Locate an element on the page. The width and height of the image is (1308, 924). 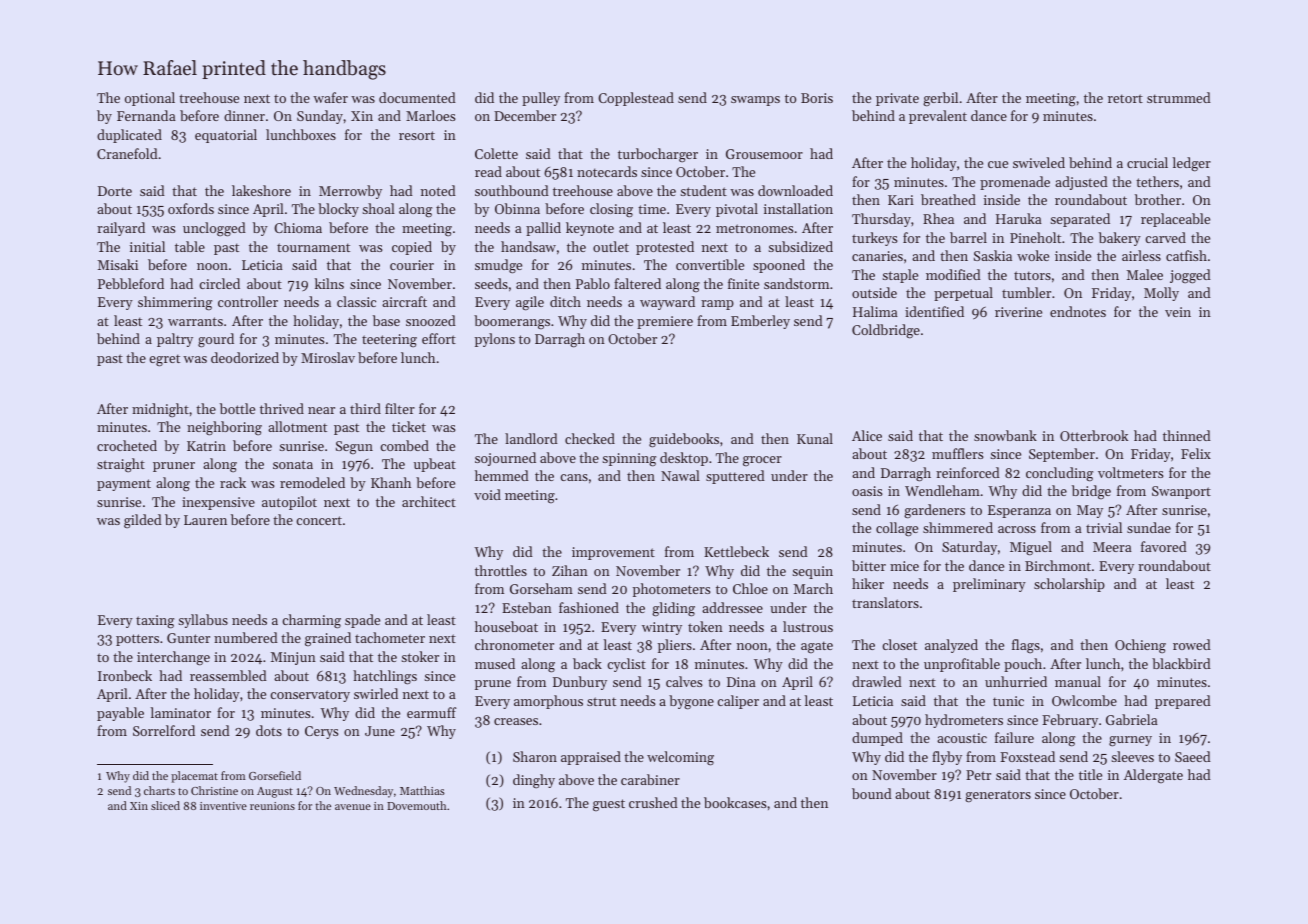
Boris is located at coordinates (817, 98).
